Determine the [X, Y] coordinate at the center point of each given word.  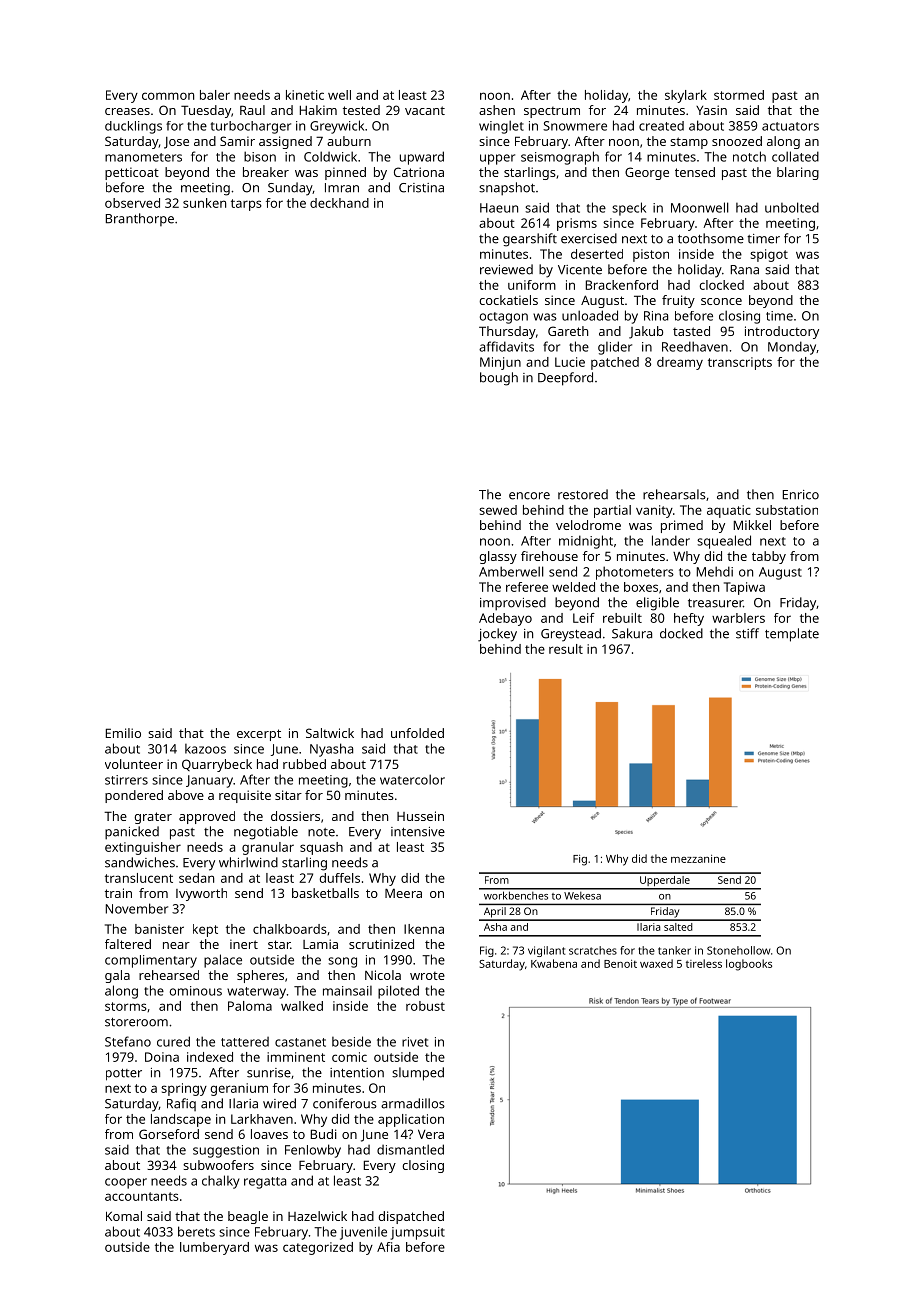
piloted [398, 992]
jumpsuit [418, 1233]
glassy [498, 557]
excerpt [259, 735]
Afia [388, 1247]
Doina [162, 1057]
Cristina [421, 188]
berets [196, 1231]
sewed [498, 510]
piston [651, 255]
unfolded [417, 733]
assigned [285, 142]
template [792, 635]
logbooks [749, 965]
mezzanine [698, 859]
